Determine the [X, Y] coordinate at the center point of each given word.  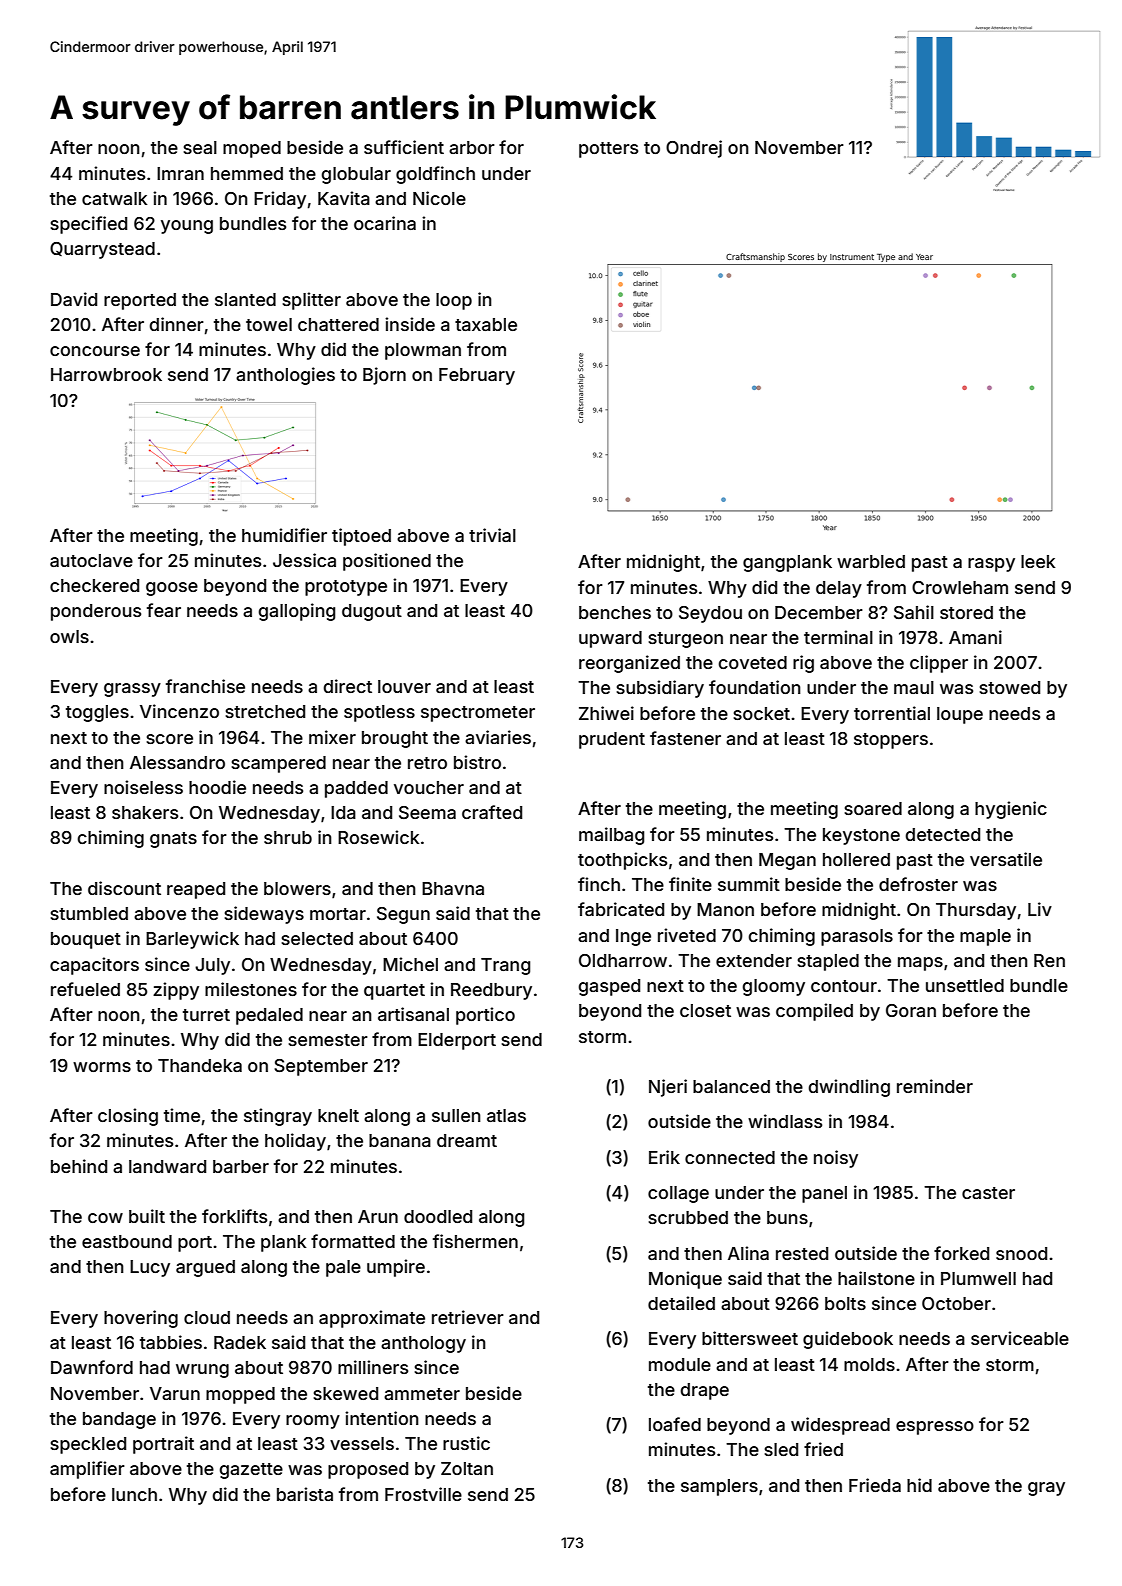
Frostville [423, 1494]
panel [824, 1194]
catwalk [114, 198]
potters [608, 150]
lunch [134, 1494]
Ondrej [694, 149]
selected [317, 938]
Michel [410, 964]
